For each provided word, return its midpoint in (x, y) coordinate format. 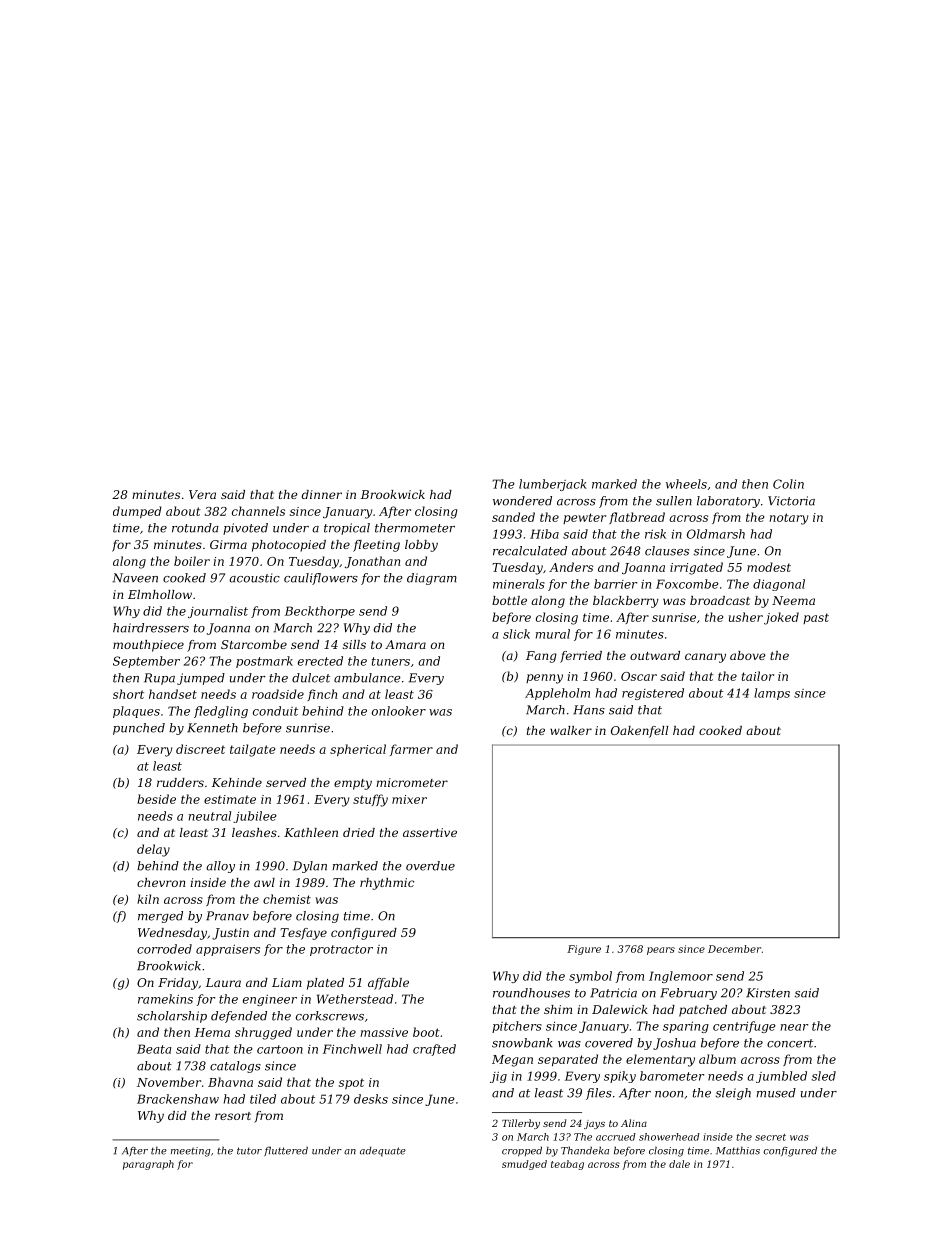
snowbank (522, 1043)
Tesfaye (303, 934)
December (734, 949)
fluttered (286, 1151)
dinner (322, 494)
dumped (137, 512)
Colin (788, 484)
